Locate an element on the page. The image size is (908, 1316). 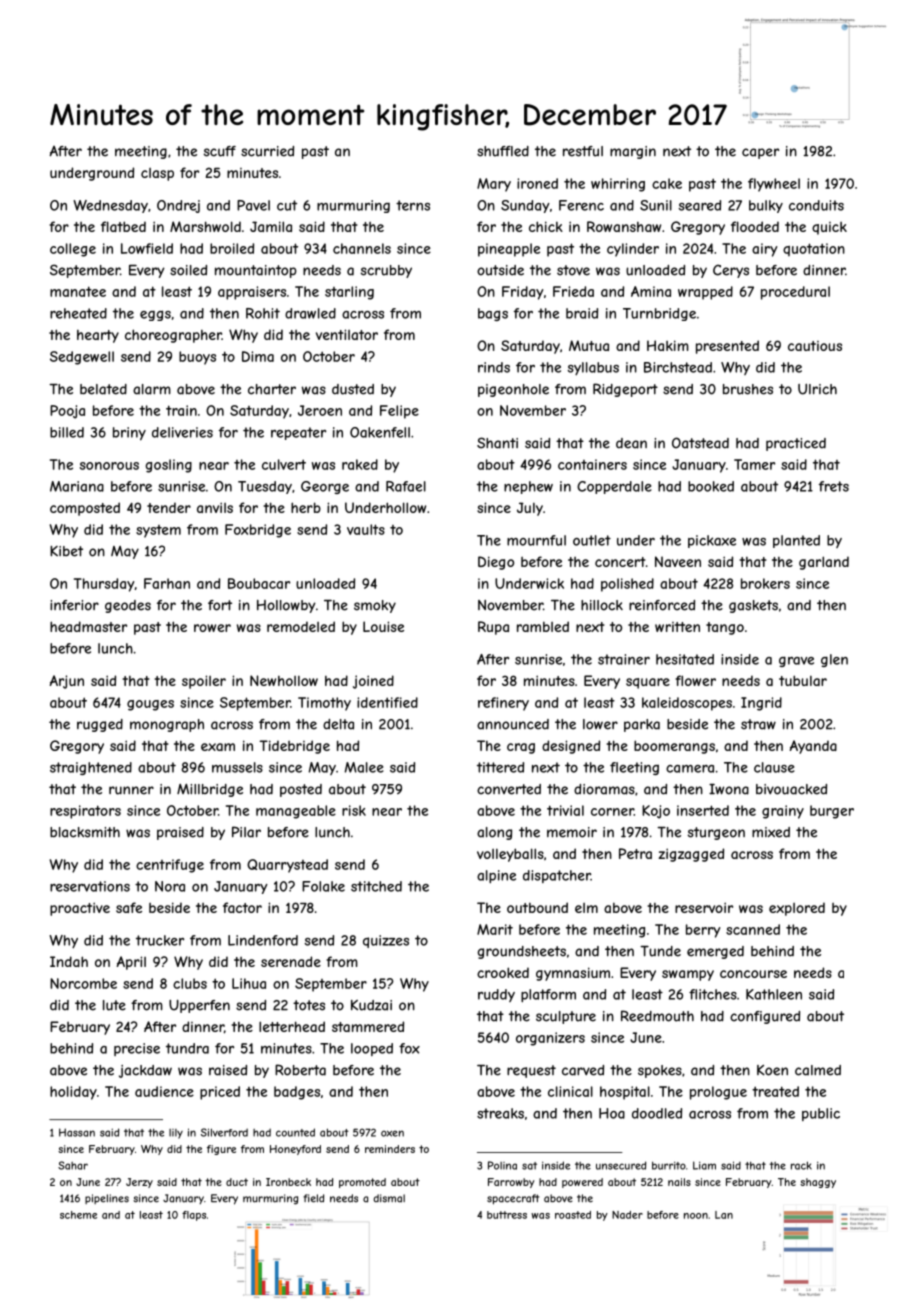
scuff is located at coordinates (220, 151).
